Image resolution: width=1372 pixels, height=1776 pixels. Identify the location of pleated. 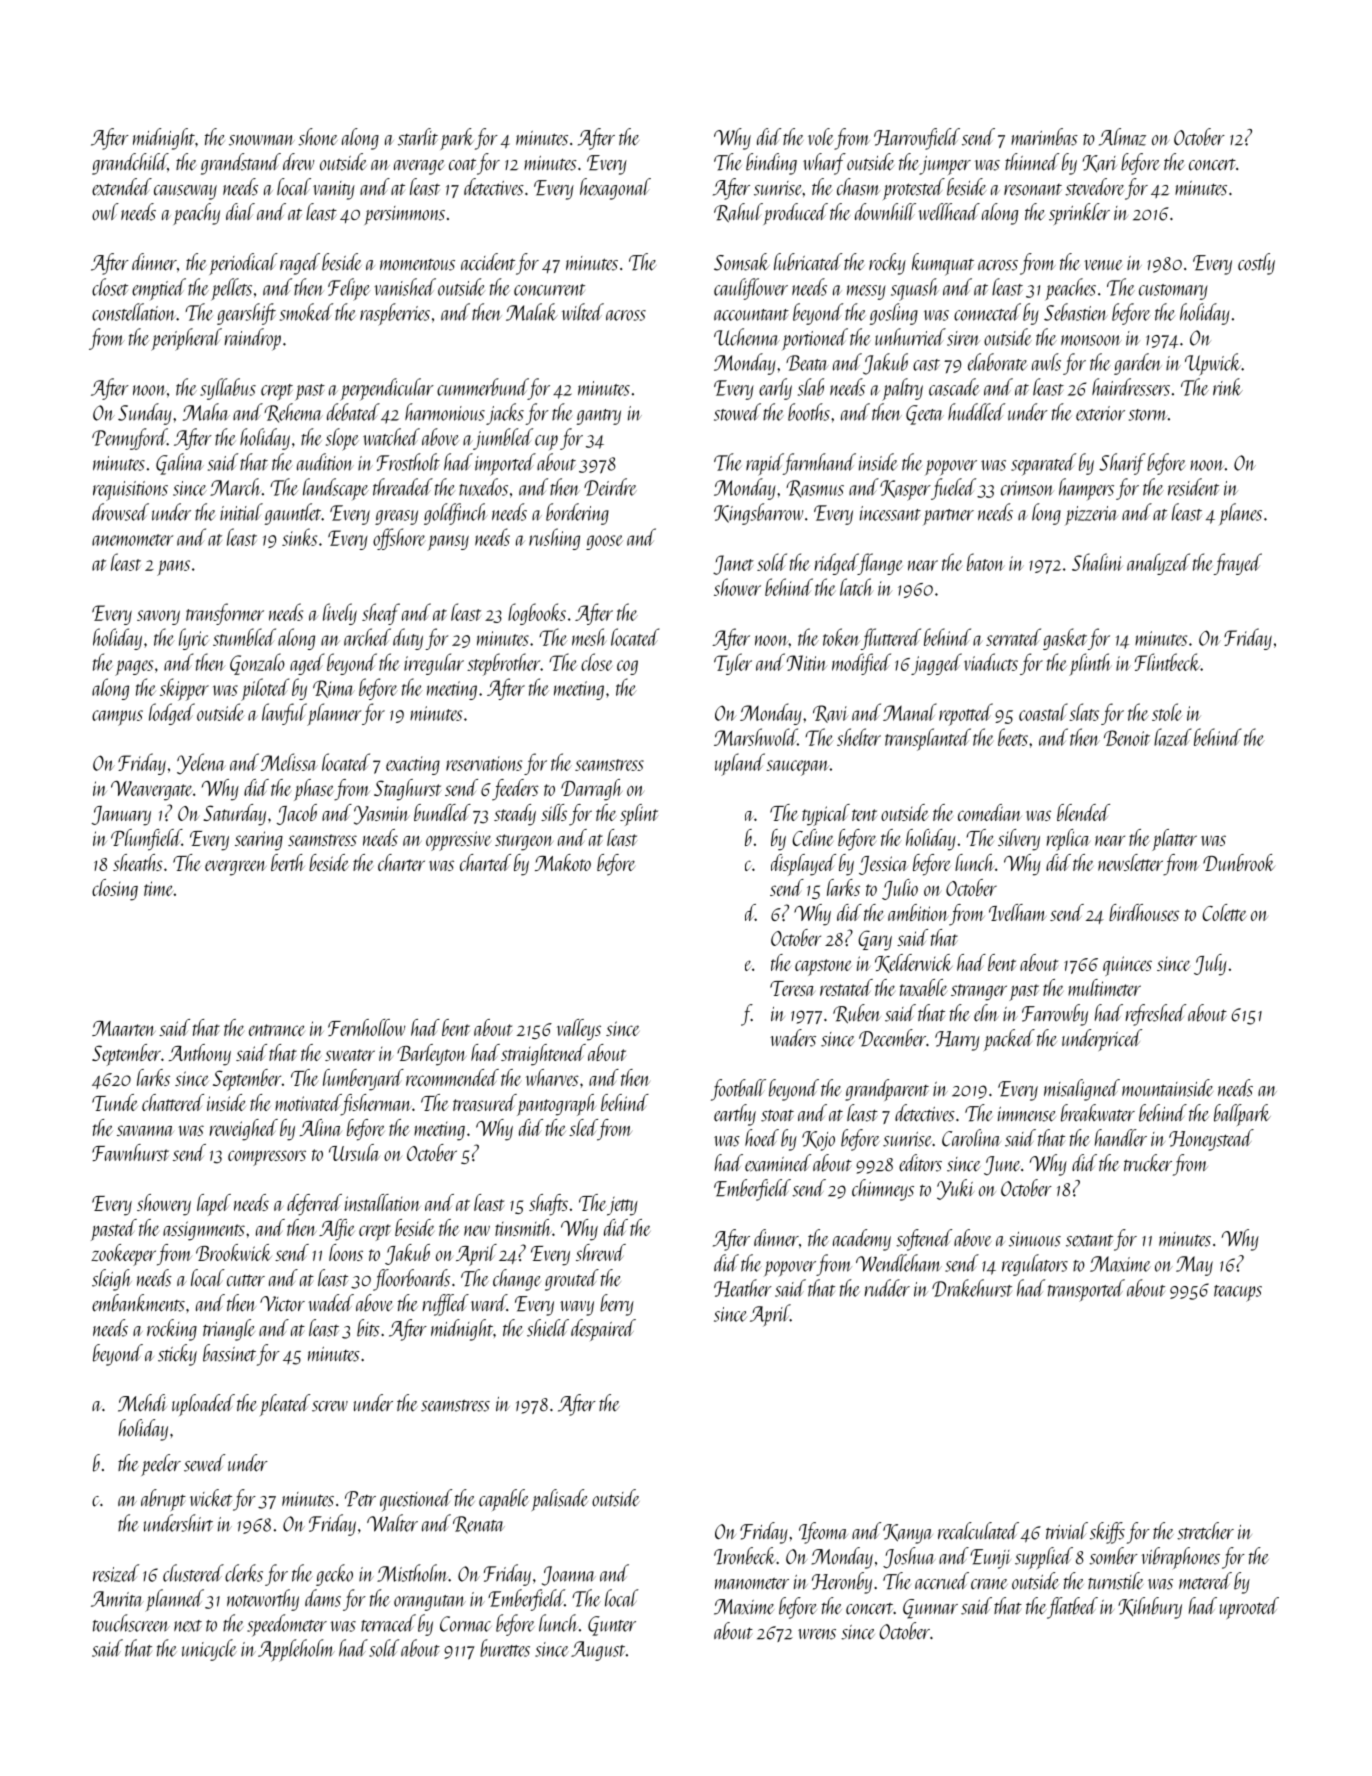
(285, 1405).
